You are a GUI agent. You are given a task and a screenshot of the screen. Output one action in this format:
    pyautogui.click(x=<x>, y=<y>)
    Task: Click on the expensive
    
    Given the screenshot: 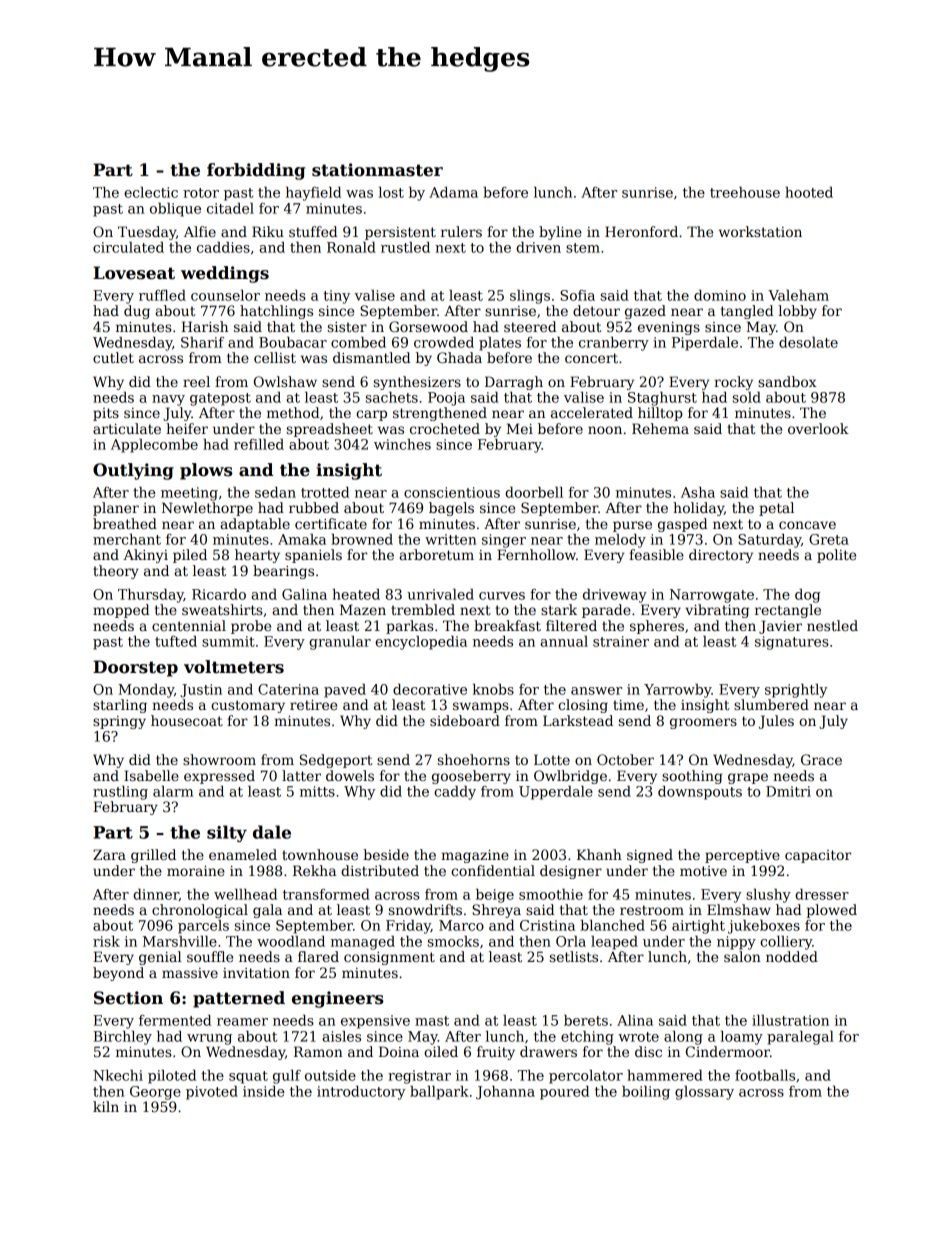 What is the action you would take?
    pyautogui.click(x=375, y=1022)
